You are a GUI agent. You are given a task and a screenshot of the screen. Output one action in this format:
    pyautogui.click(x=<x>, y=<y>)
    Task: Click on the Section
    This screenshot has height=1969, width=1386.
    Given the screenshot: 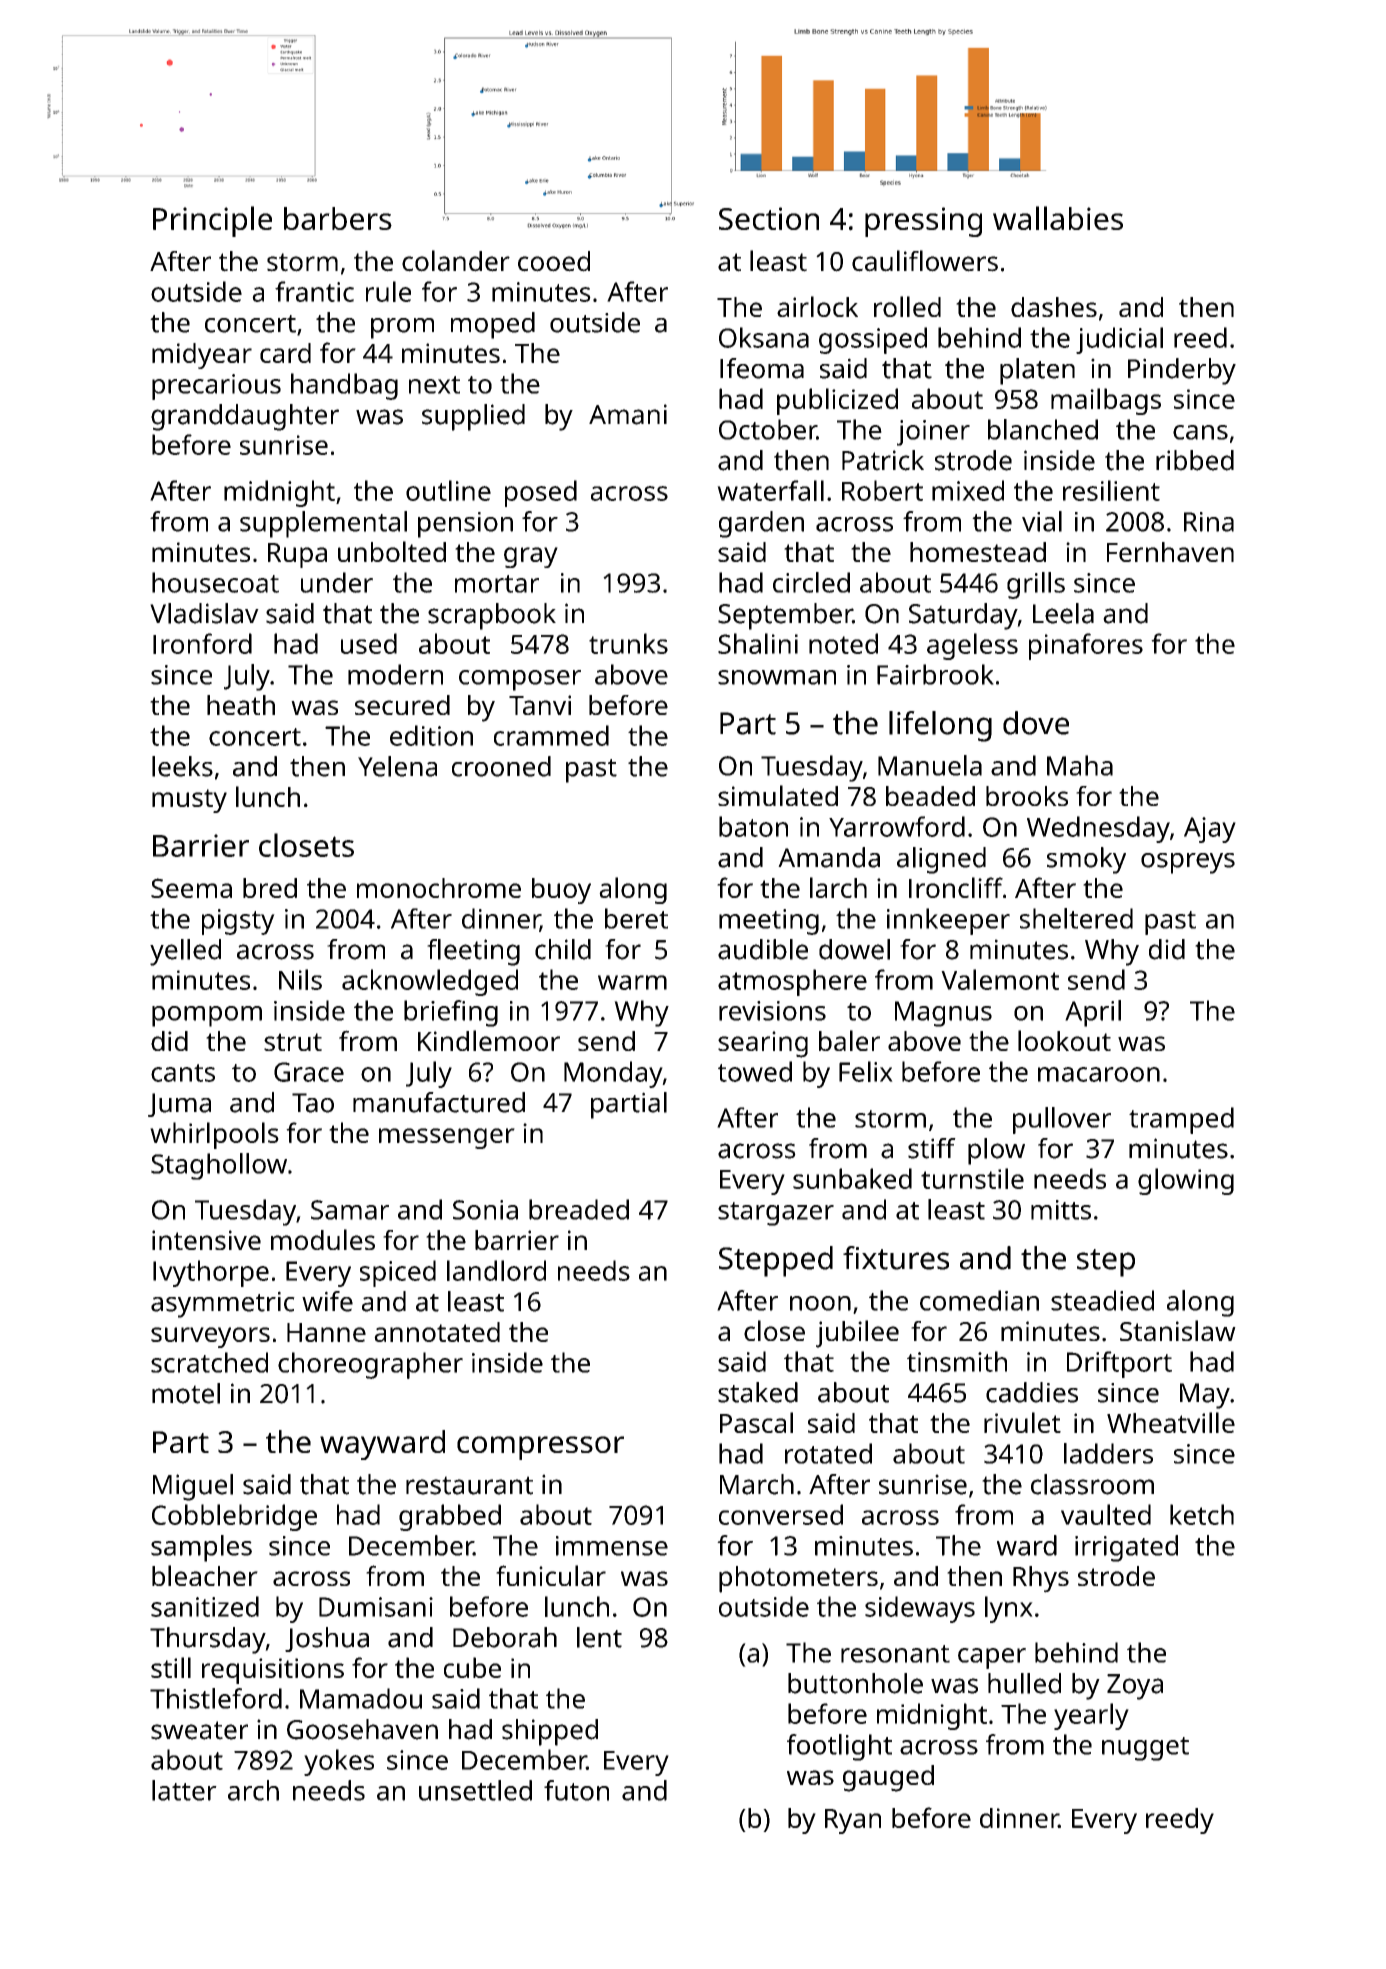 What is the action you would take?
    pyautogui.click(x=769, y=218)
